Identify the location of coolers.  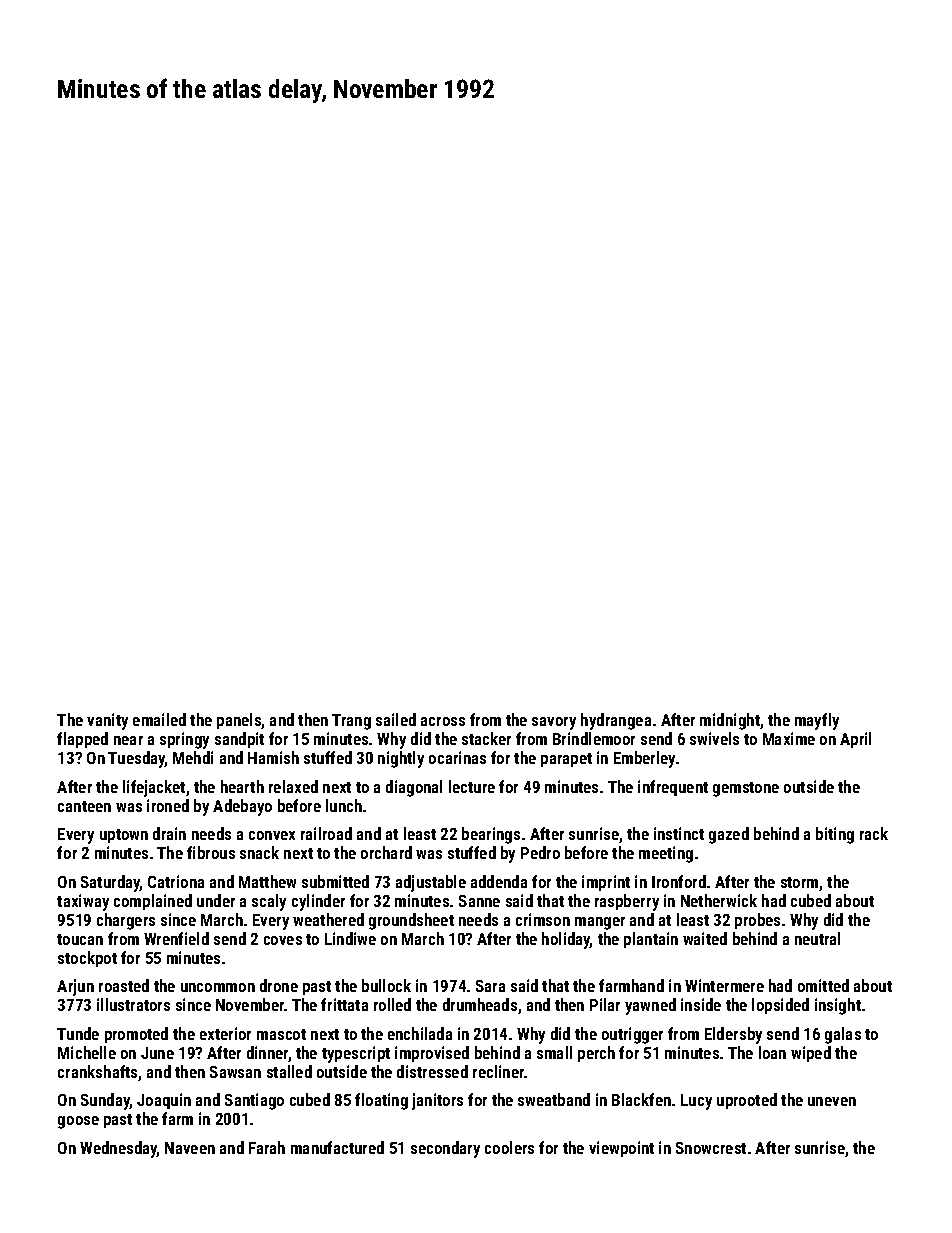
(509, 1147).
